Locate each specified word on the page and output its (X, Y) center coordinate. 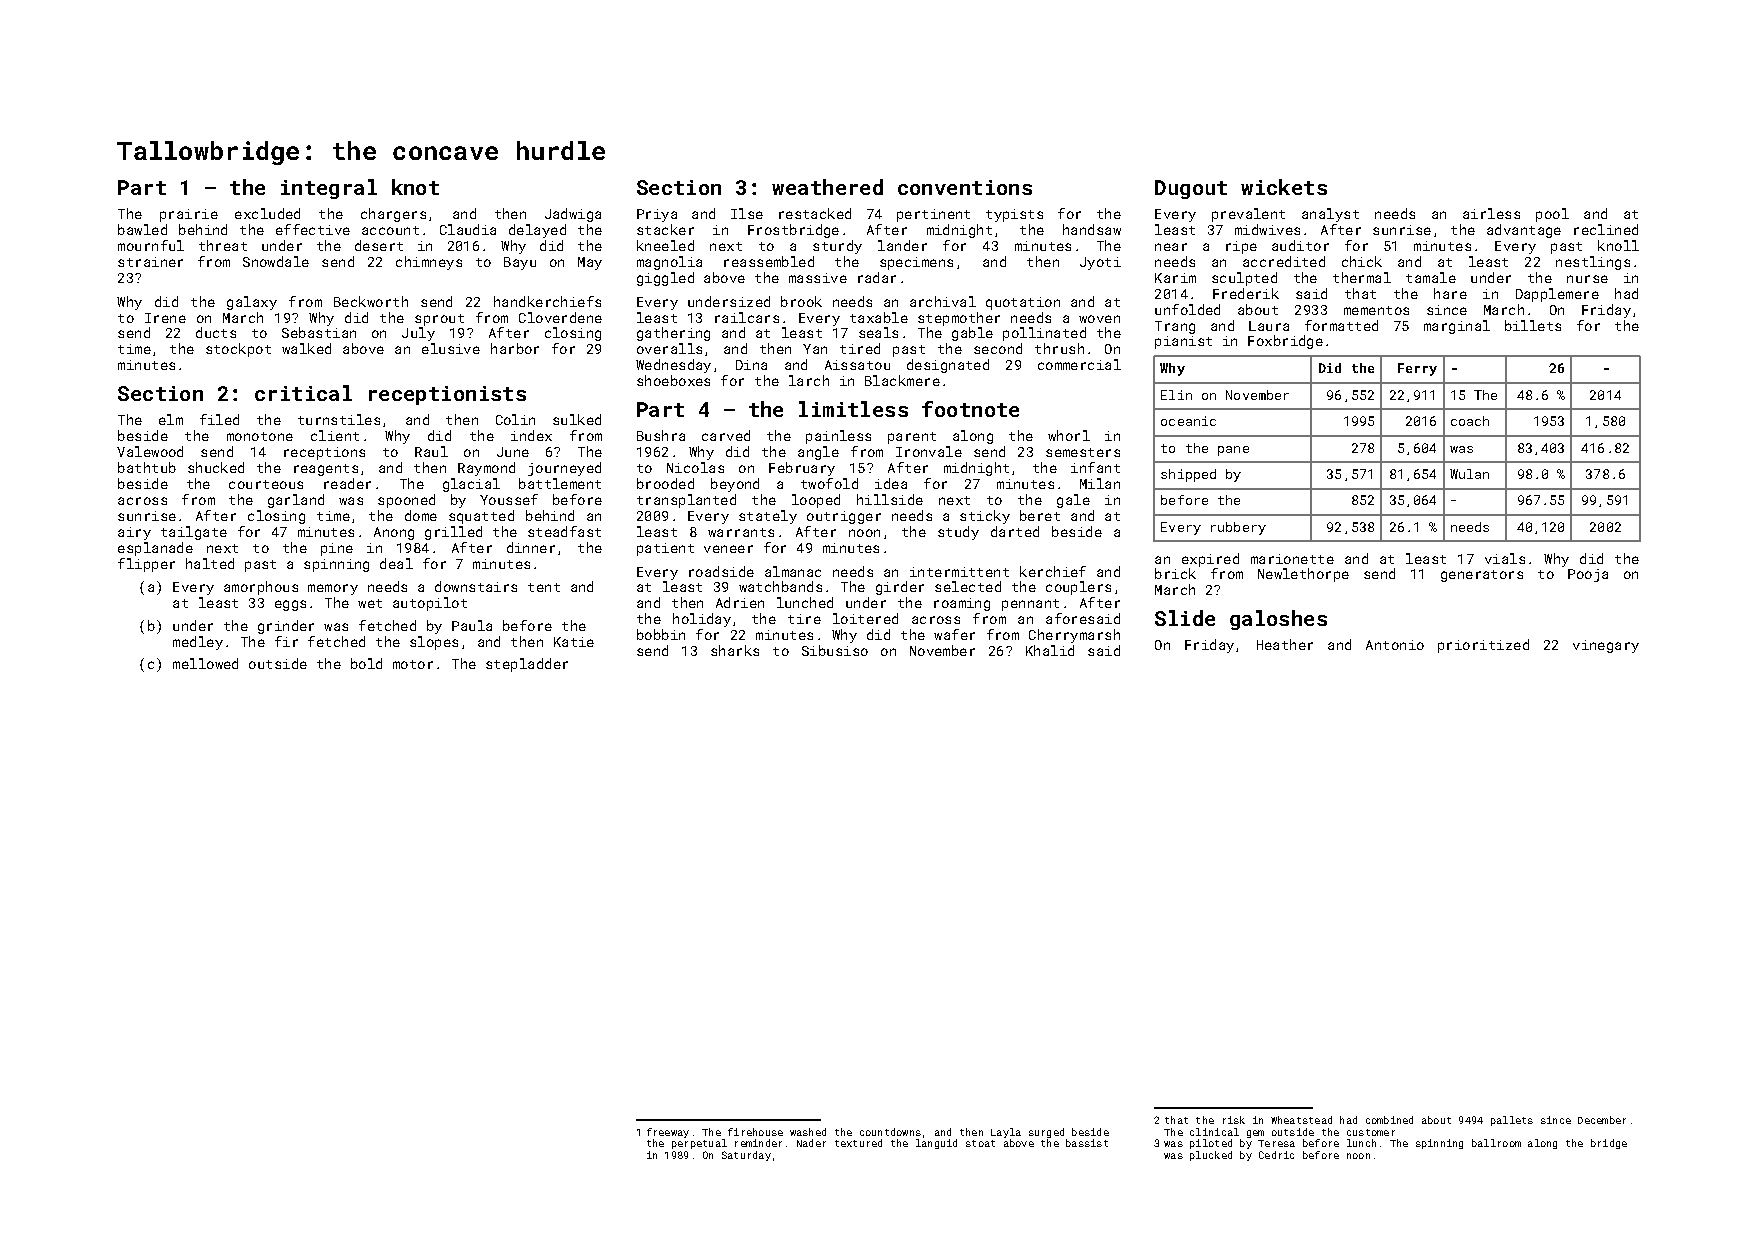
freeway (668, 1133)
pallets (1512, 1121)
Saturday (746, 1156)
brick (1175, 573)
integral (329, 189)
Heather (1285, 644)
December (1602, 1120)
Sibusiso (835, 650)
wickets (1284, 187)
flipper (146, 565)
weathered (827, 187)
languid (936, 1144)
